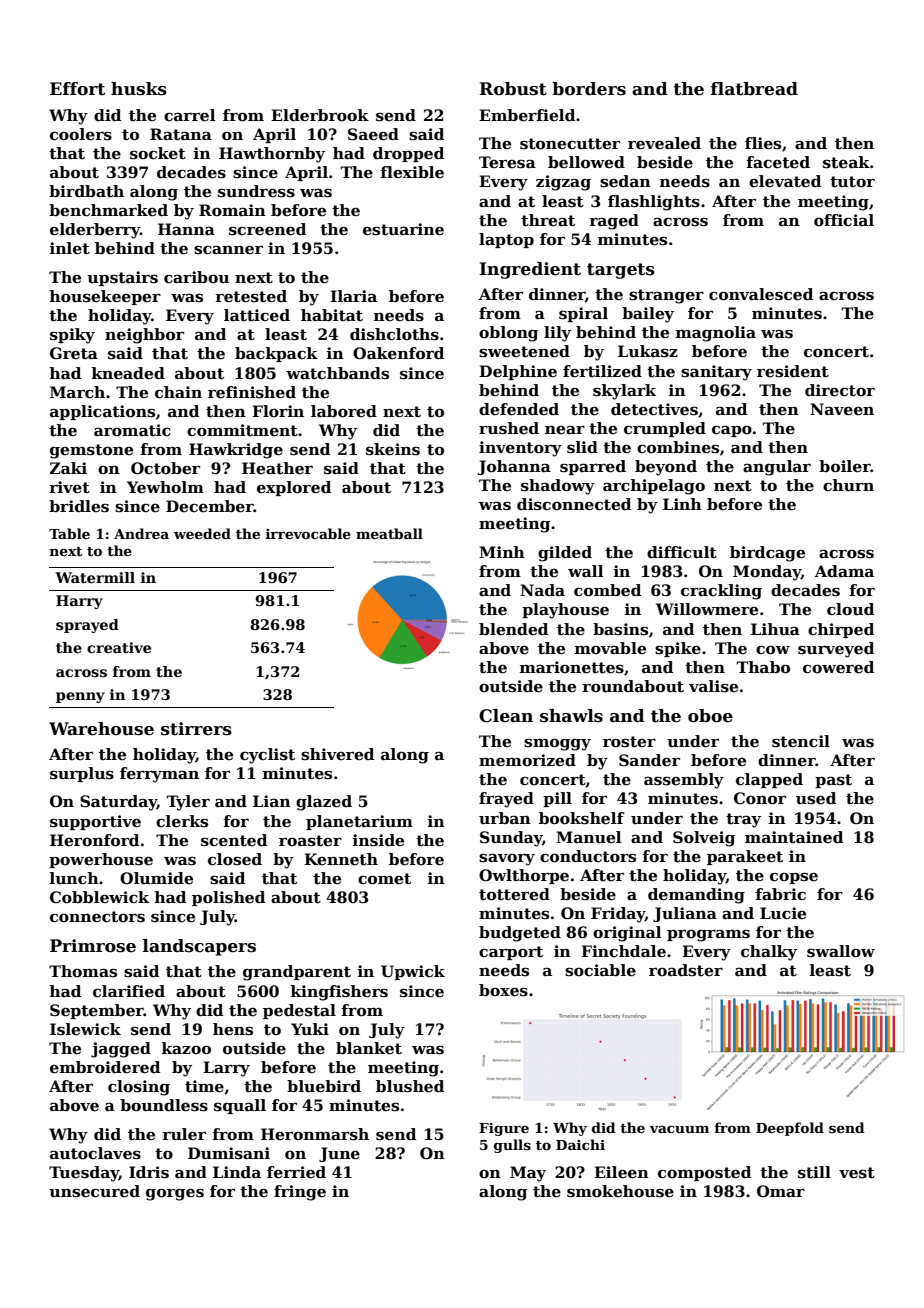 This image has width=924, height=1308. Describe the element at coordinates (99, 897) in the image. I see `Cobblewick` at that location.
